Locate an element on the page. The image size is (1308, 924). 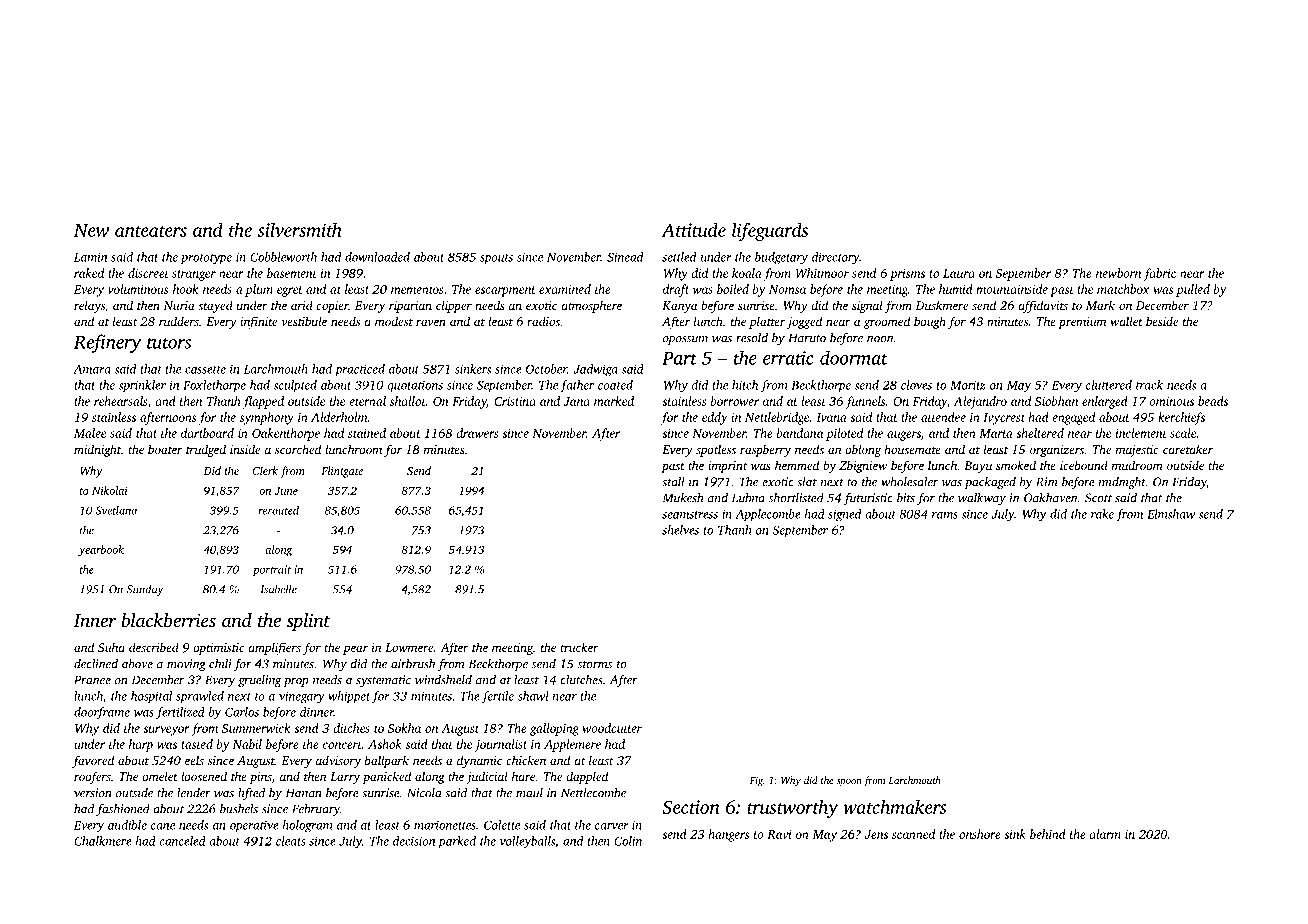
storms is located at coordinates (595, 665).
